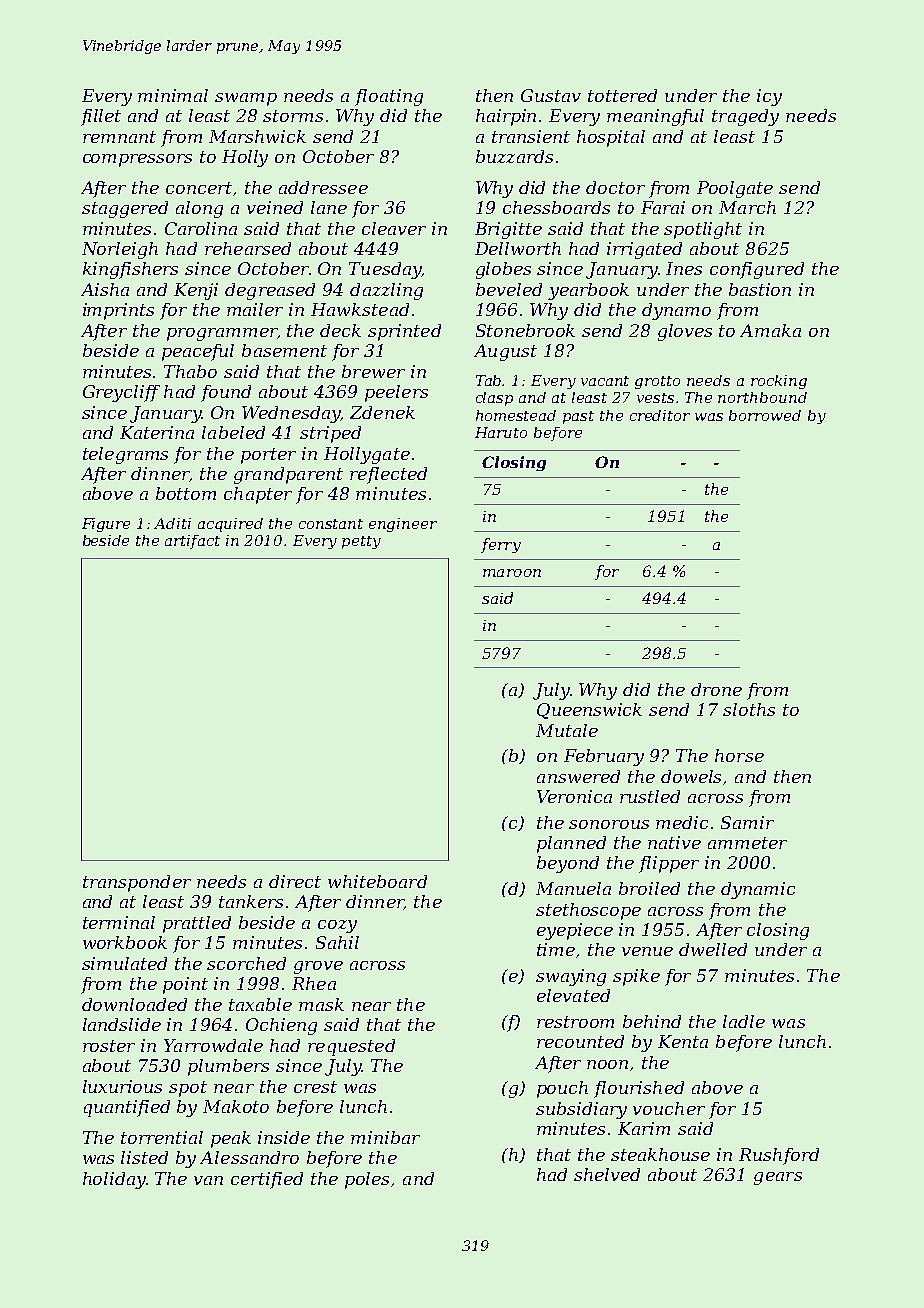  Describe the element at coordinates (295, 881) in the page. I see `direct` at that location.
